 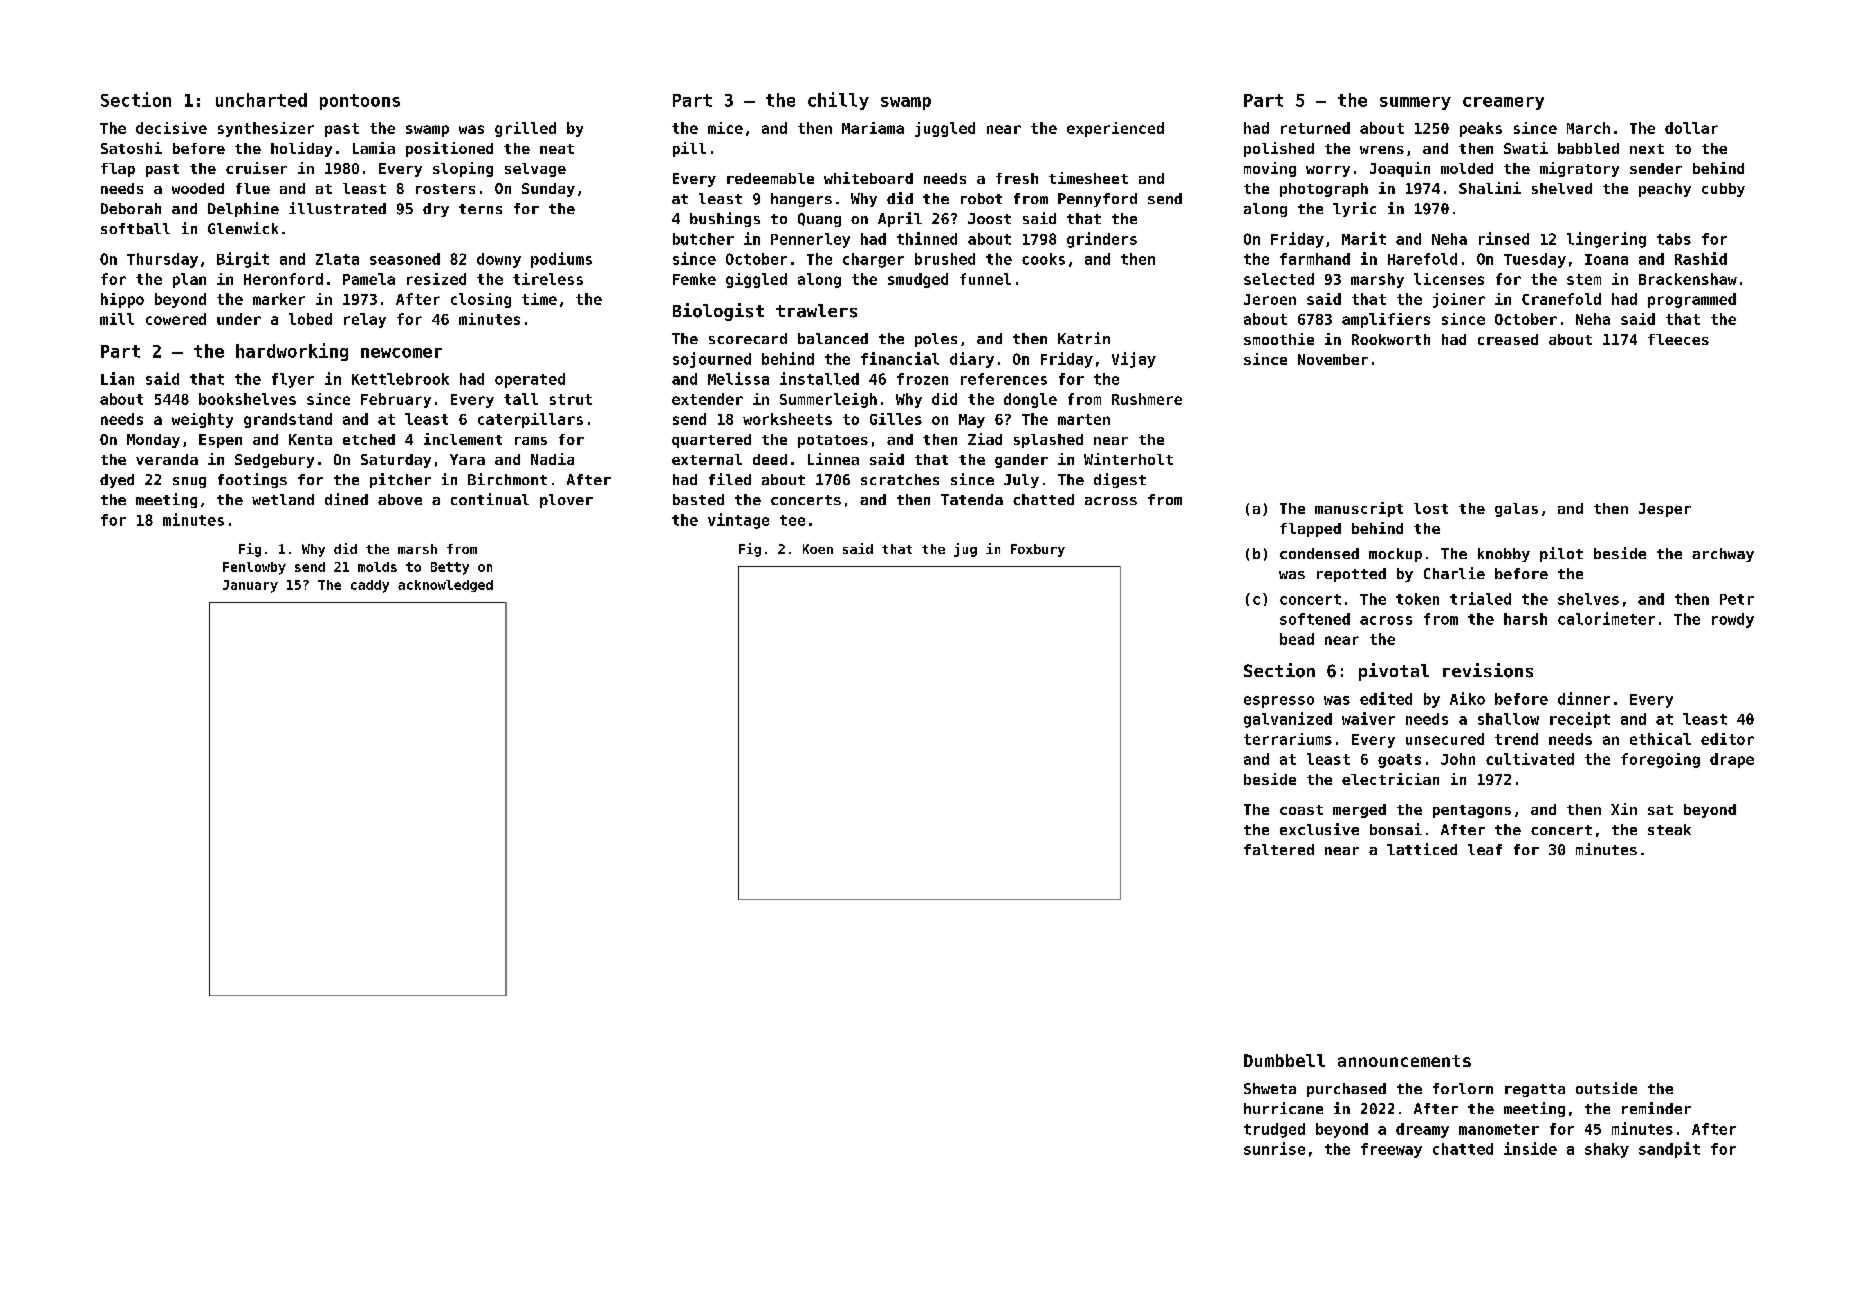 What do you see at coordinates (1678, 339) in the screenshot?
I see `fleeces` at bounding box center [1678, 339].
